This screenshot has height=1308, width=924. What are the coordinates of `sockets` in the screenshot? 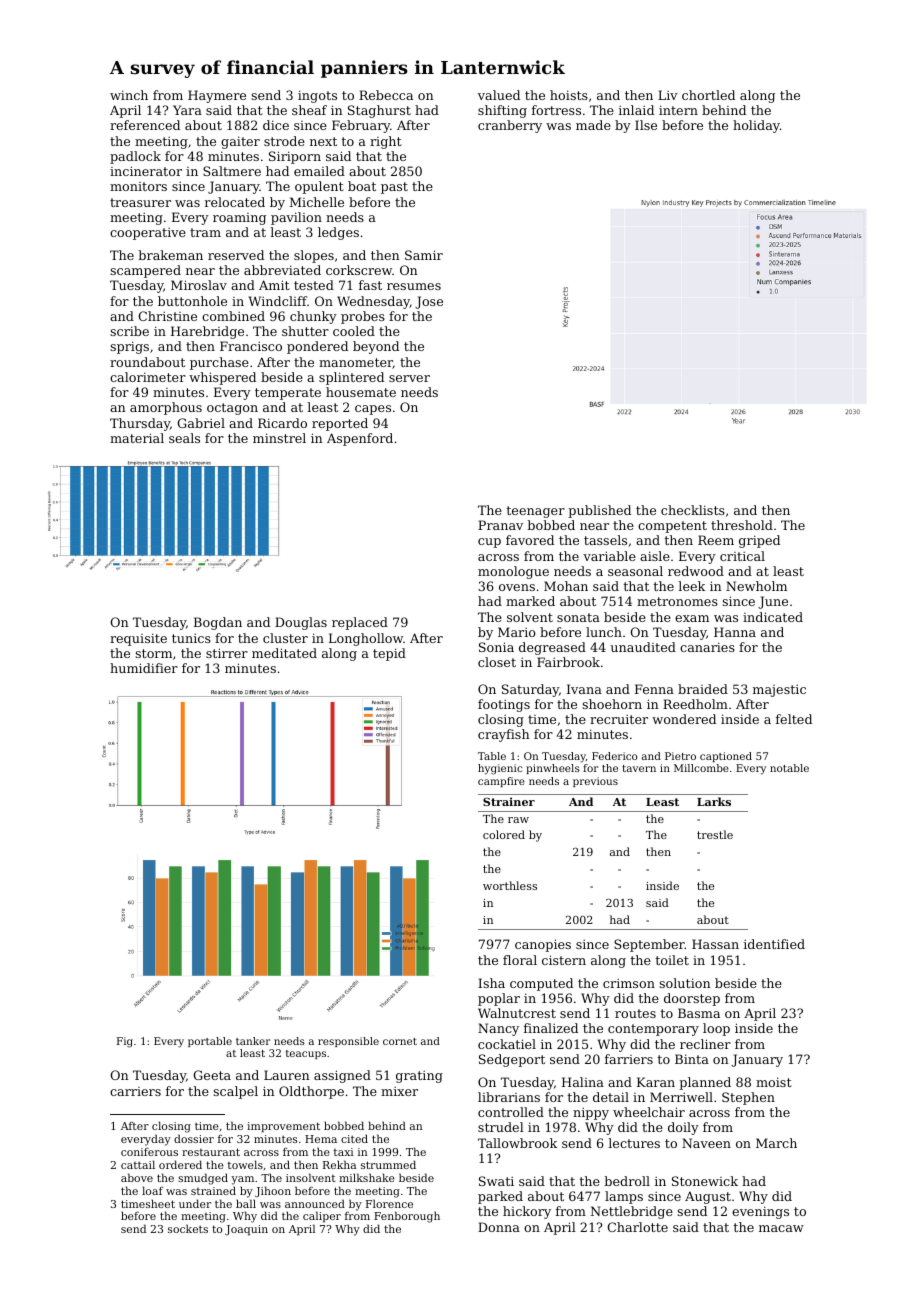 It's located at (188, 1228).
